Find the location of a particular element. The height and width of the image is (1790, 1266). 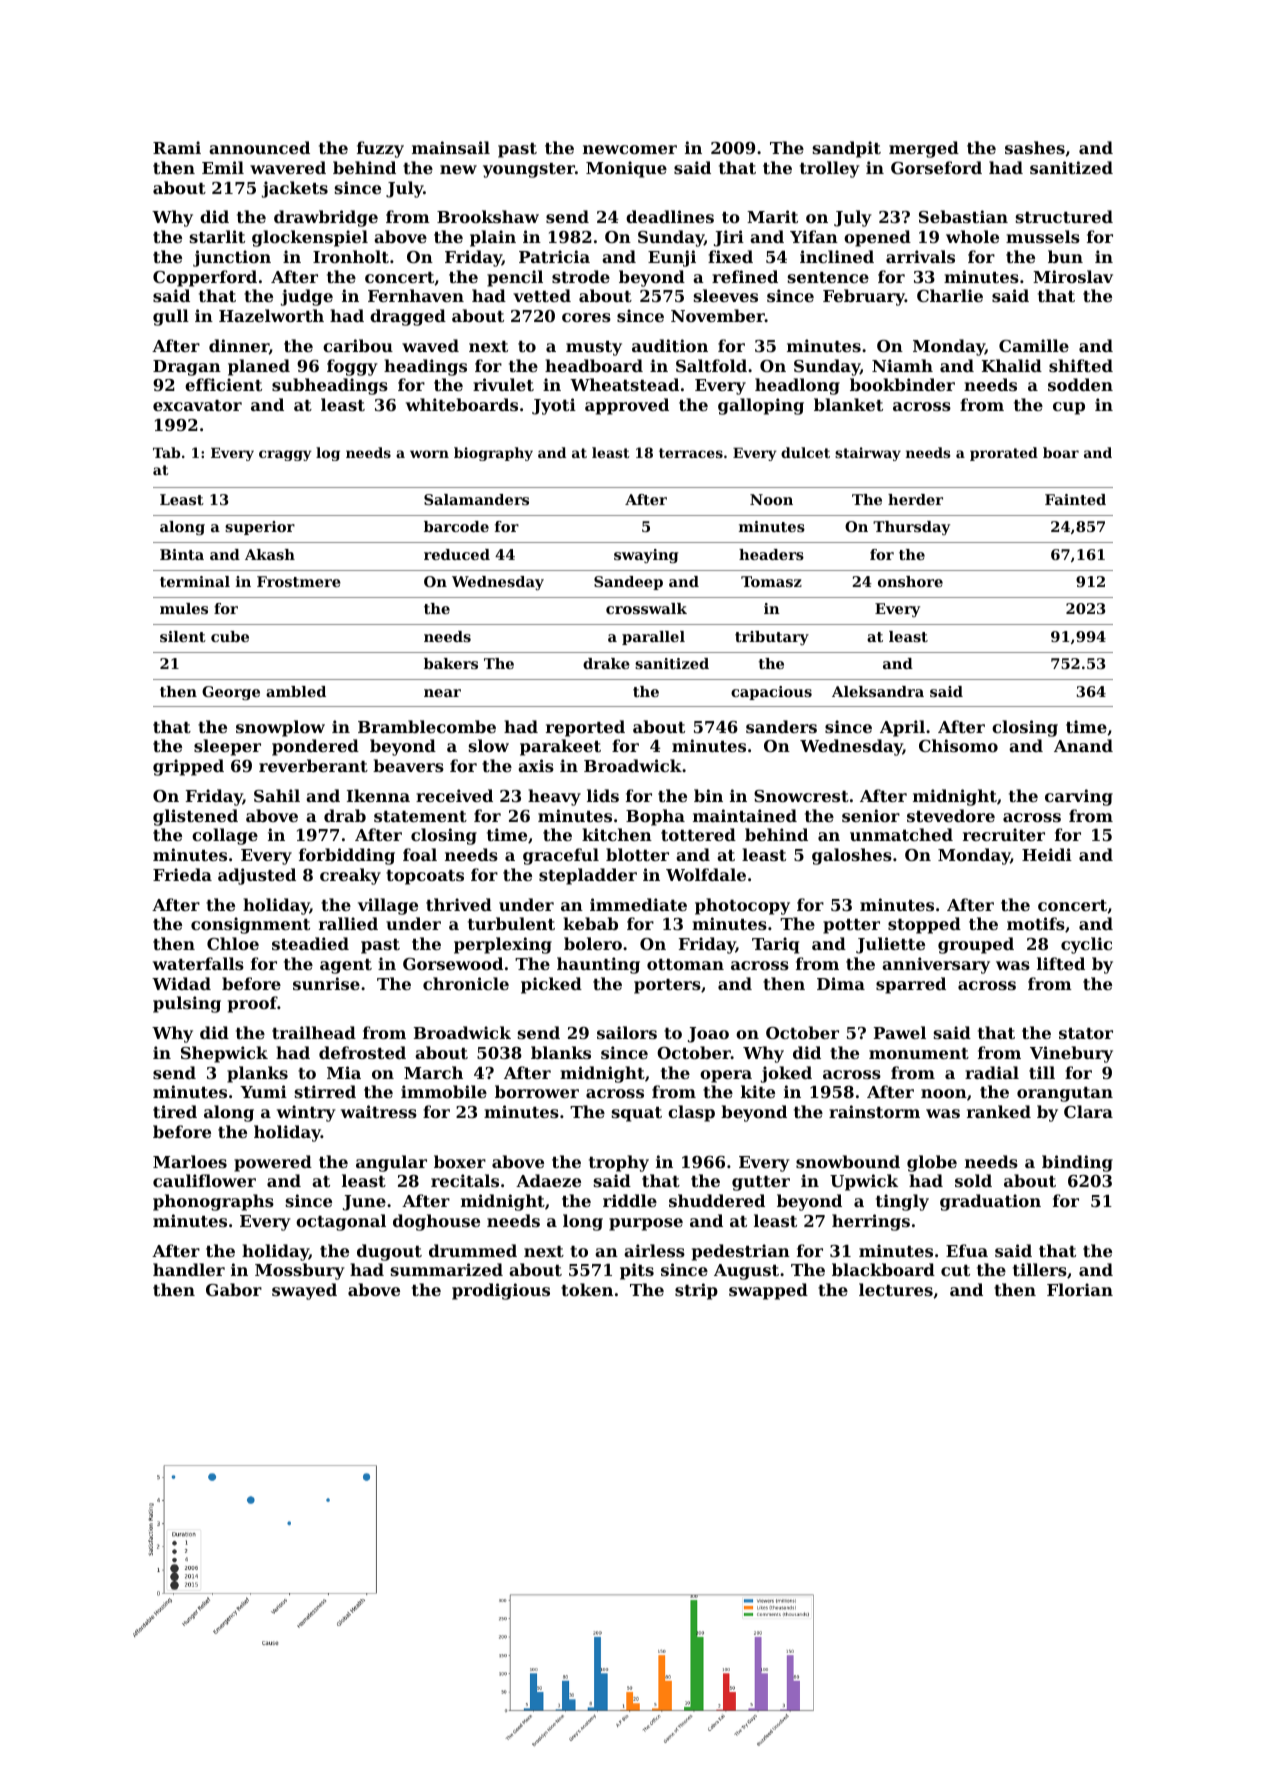

Saltfold is located at coordinates (711, 365).
